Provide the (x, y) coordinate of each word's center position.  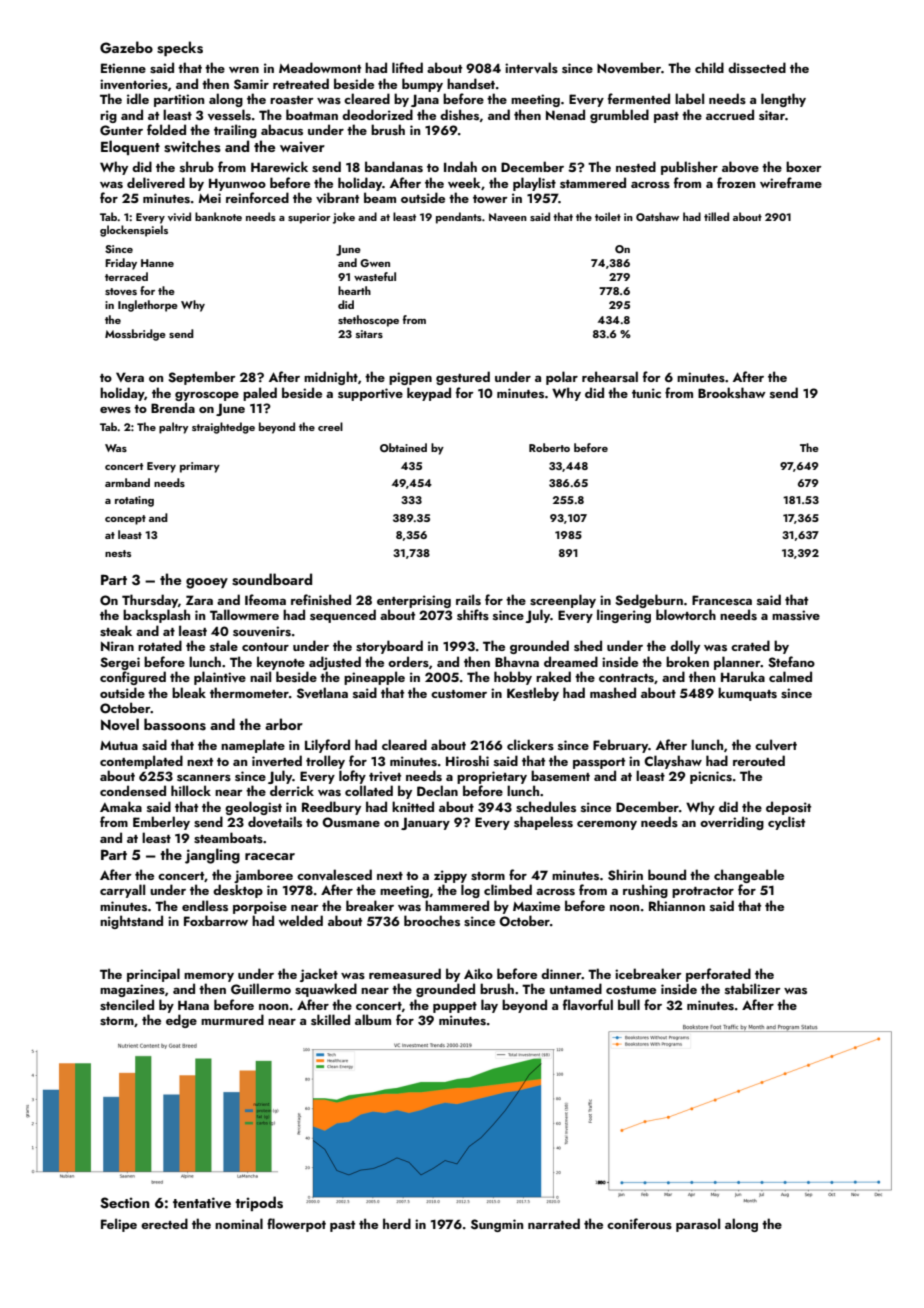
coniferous (639, 1223)
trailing (235, 131)
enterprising (414, 601)
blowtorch (686, 614)
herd (397, 1223)
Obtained (403, 447)
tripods (259, 1203)
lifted (407, 67)
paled (260, 394)
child (709, 67)
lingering (624, 616)
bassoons (175, 724)
